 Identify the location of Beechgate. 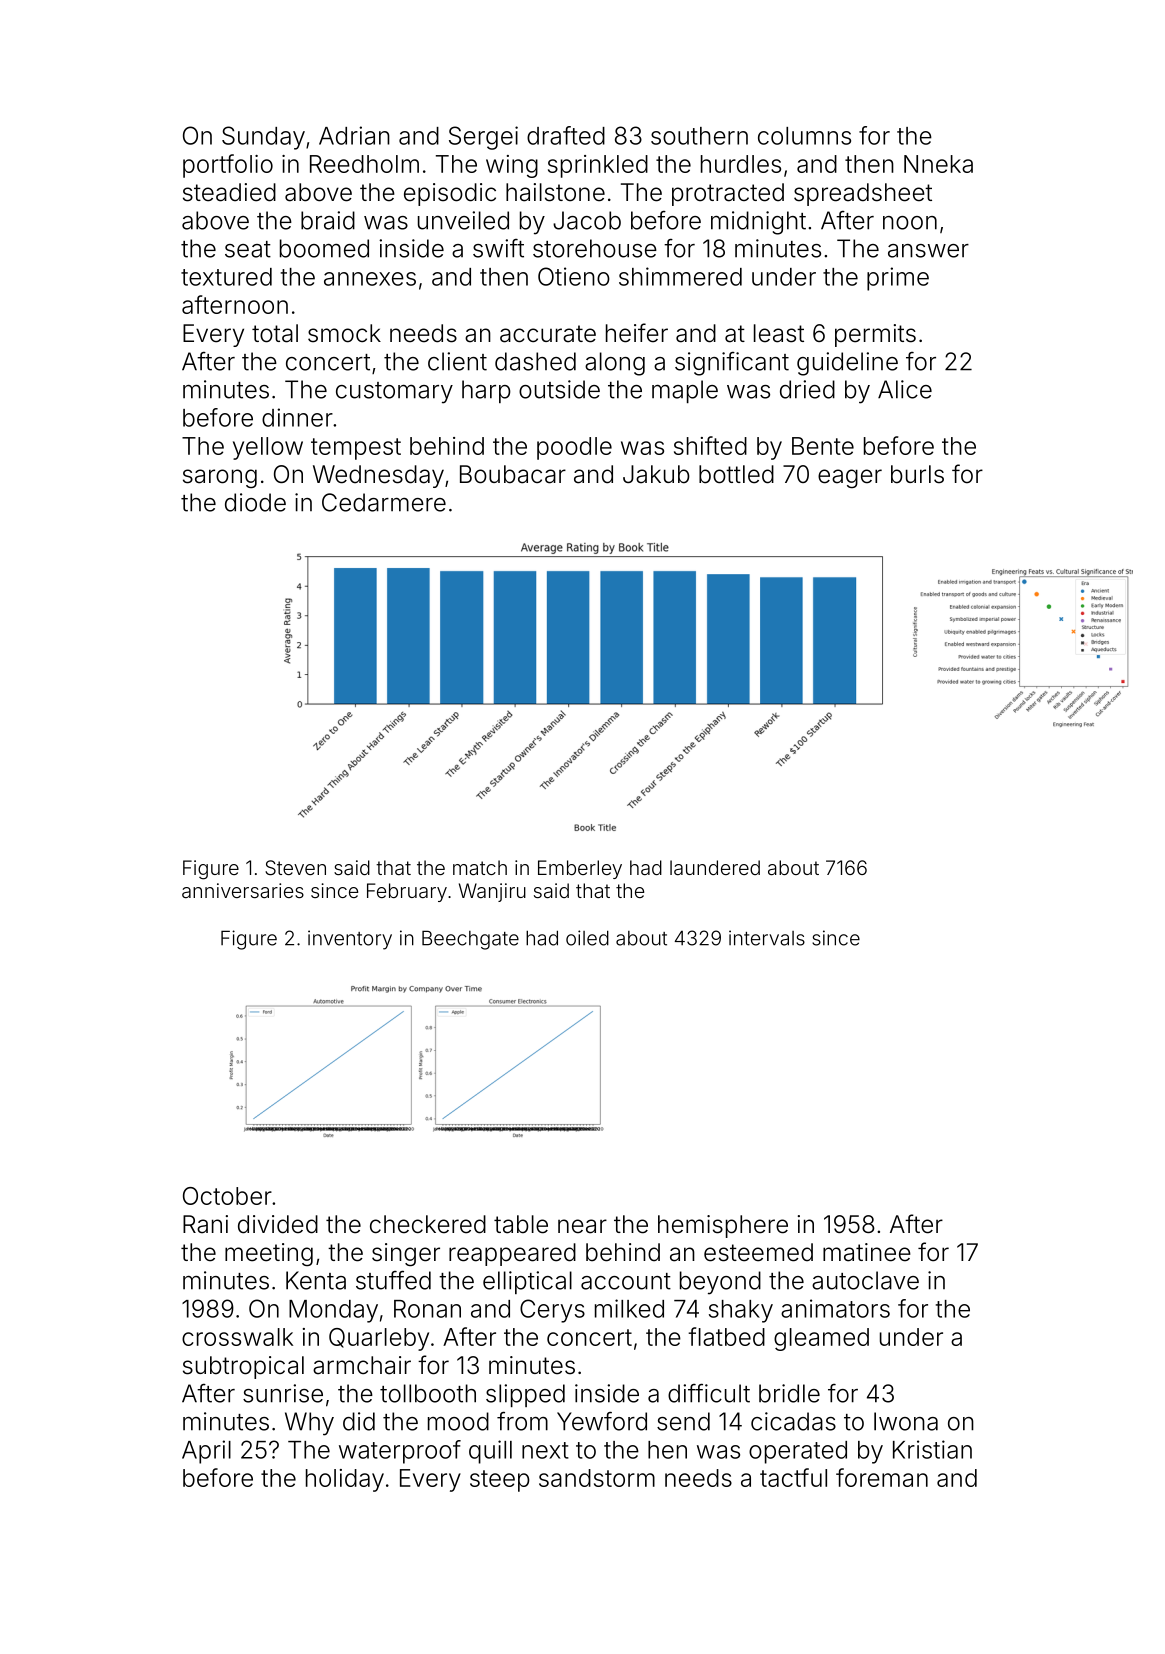
(470, 940).
